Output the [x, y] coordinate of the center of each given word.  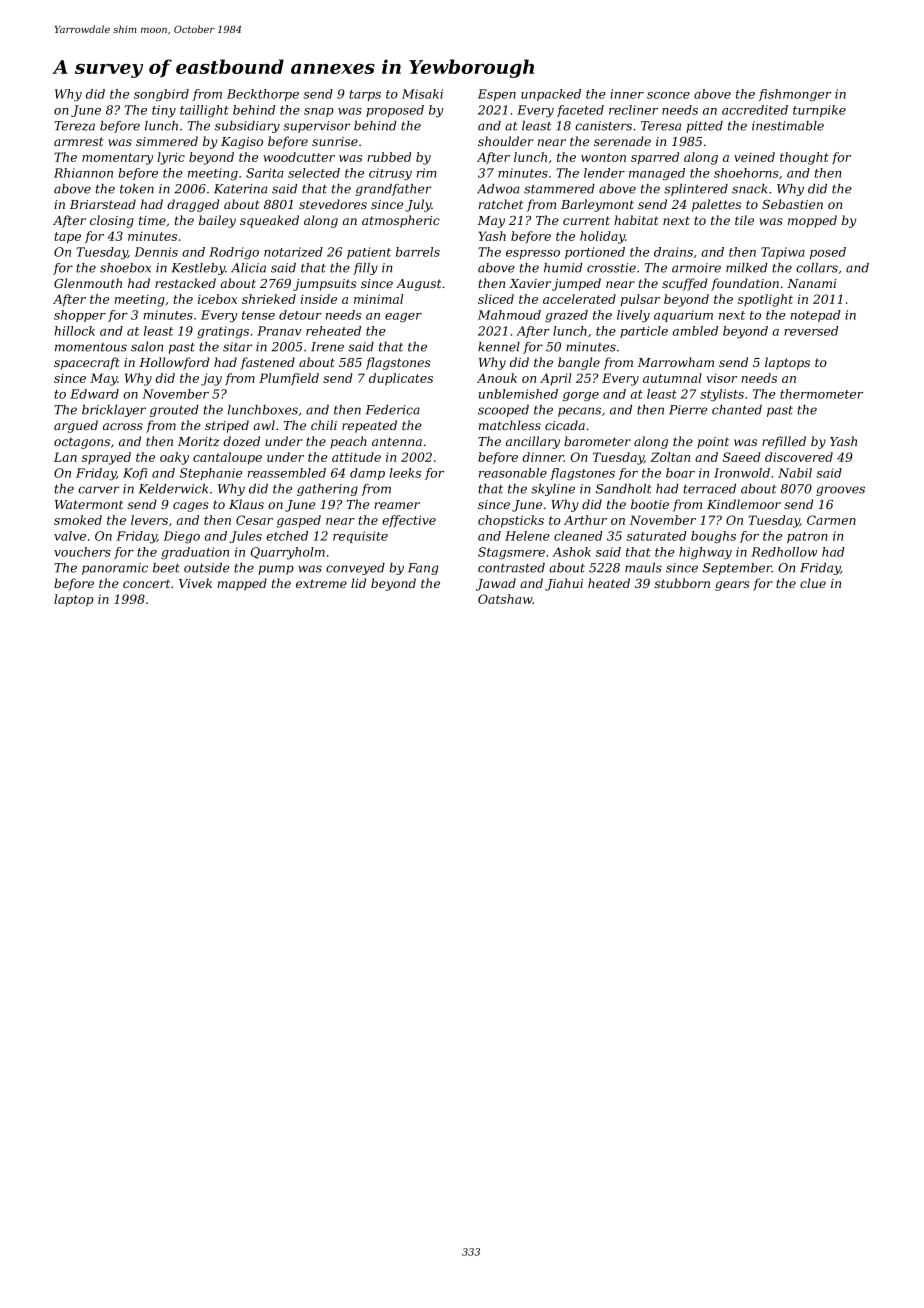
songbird [161, 95]
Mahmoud [509, 315]
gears [732, 586]
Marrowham [676, 362]
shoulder [506, 141]
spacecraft [87, 363]
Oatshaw [505, 599]
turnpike [819, 111]
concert [146, 583]
